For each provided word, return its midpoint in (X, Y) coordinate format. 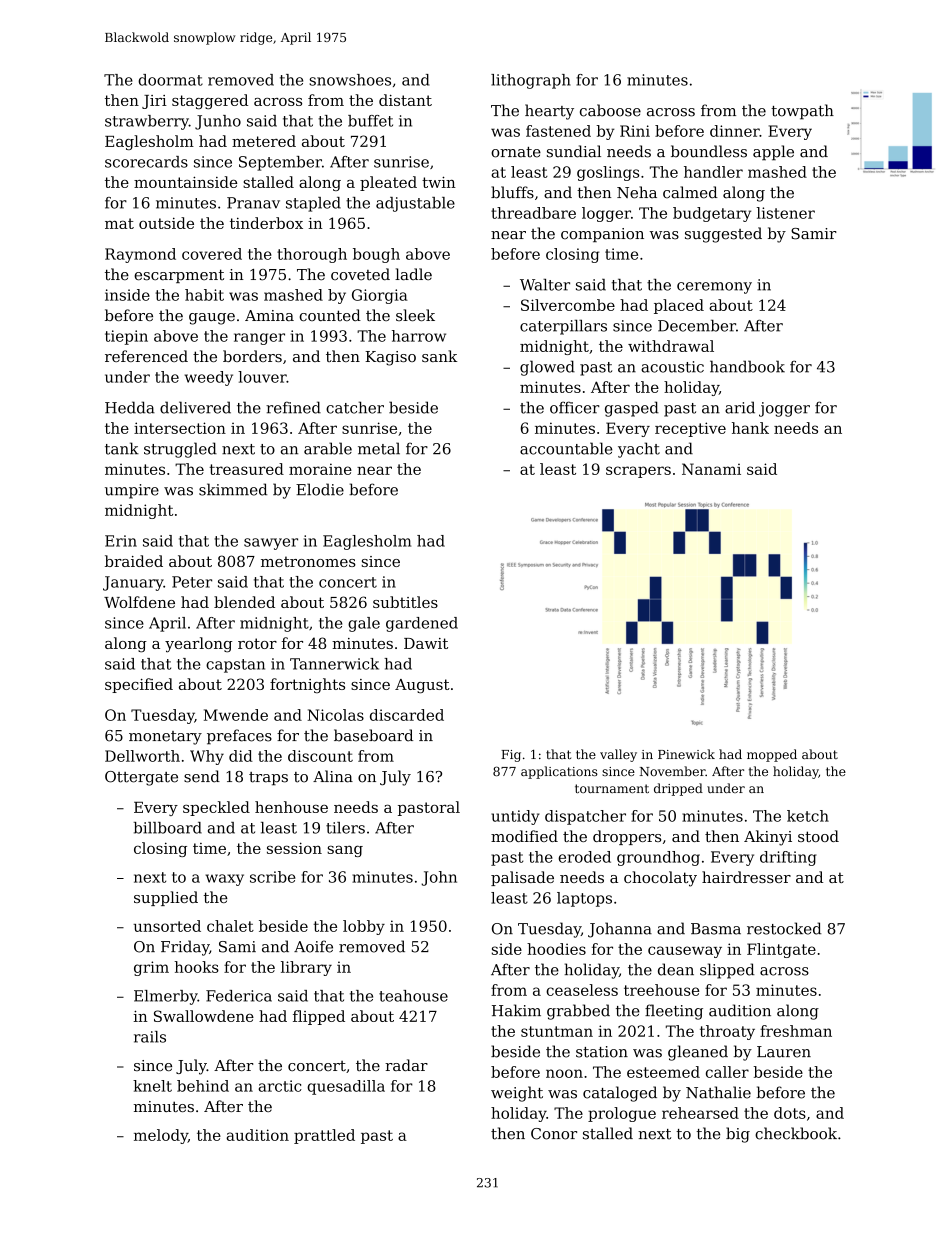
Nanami (711, 469)
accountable (566, 448)
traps (268, 779)
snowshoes (350, 80)
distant (405, 100)
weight (517, 1094)
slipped (727, 971)
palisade (522, 878)
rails (150, 1037)
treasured (246, 469)
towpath (802, 112)
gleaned (698, 1053)
